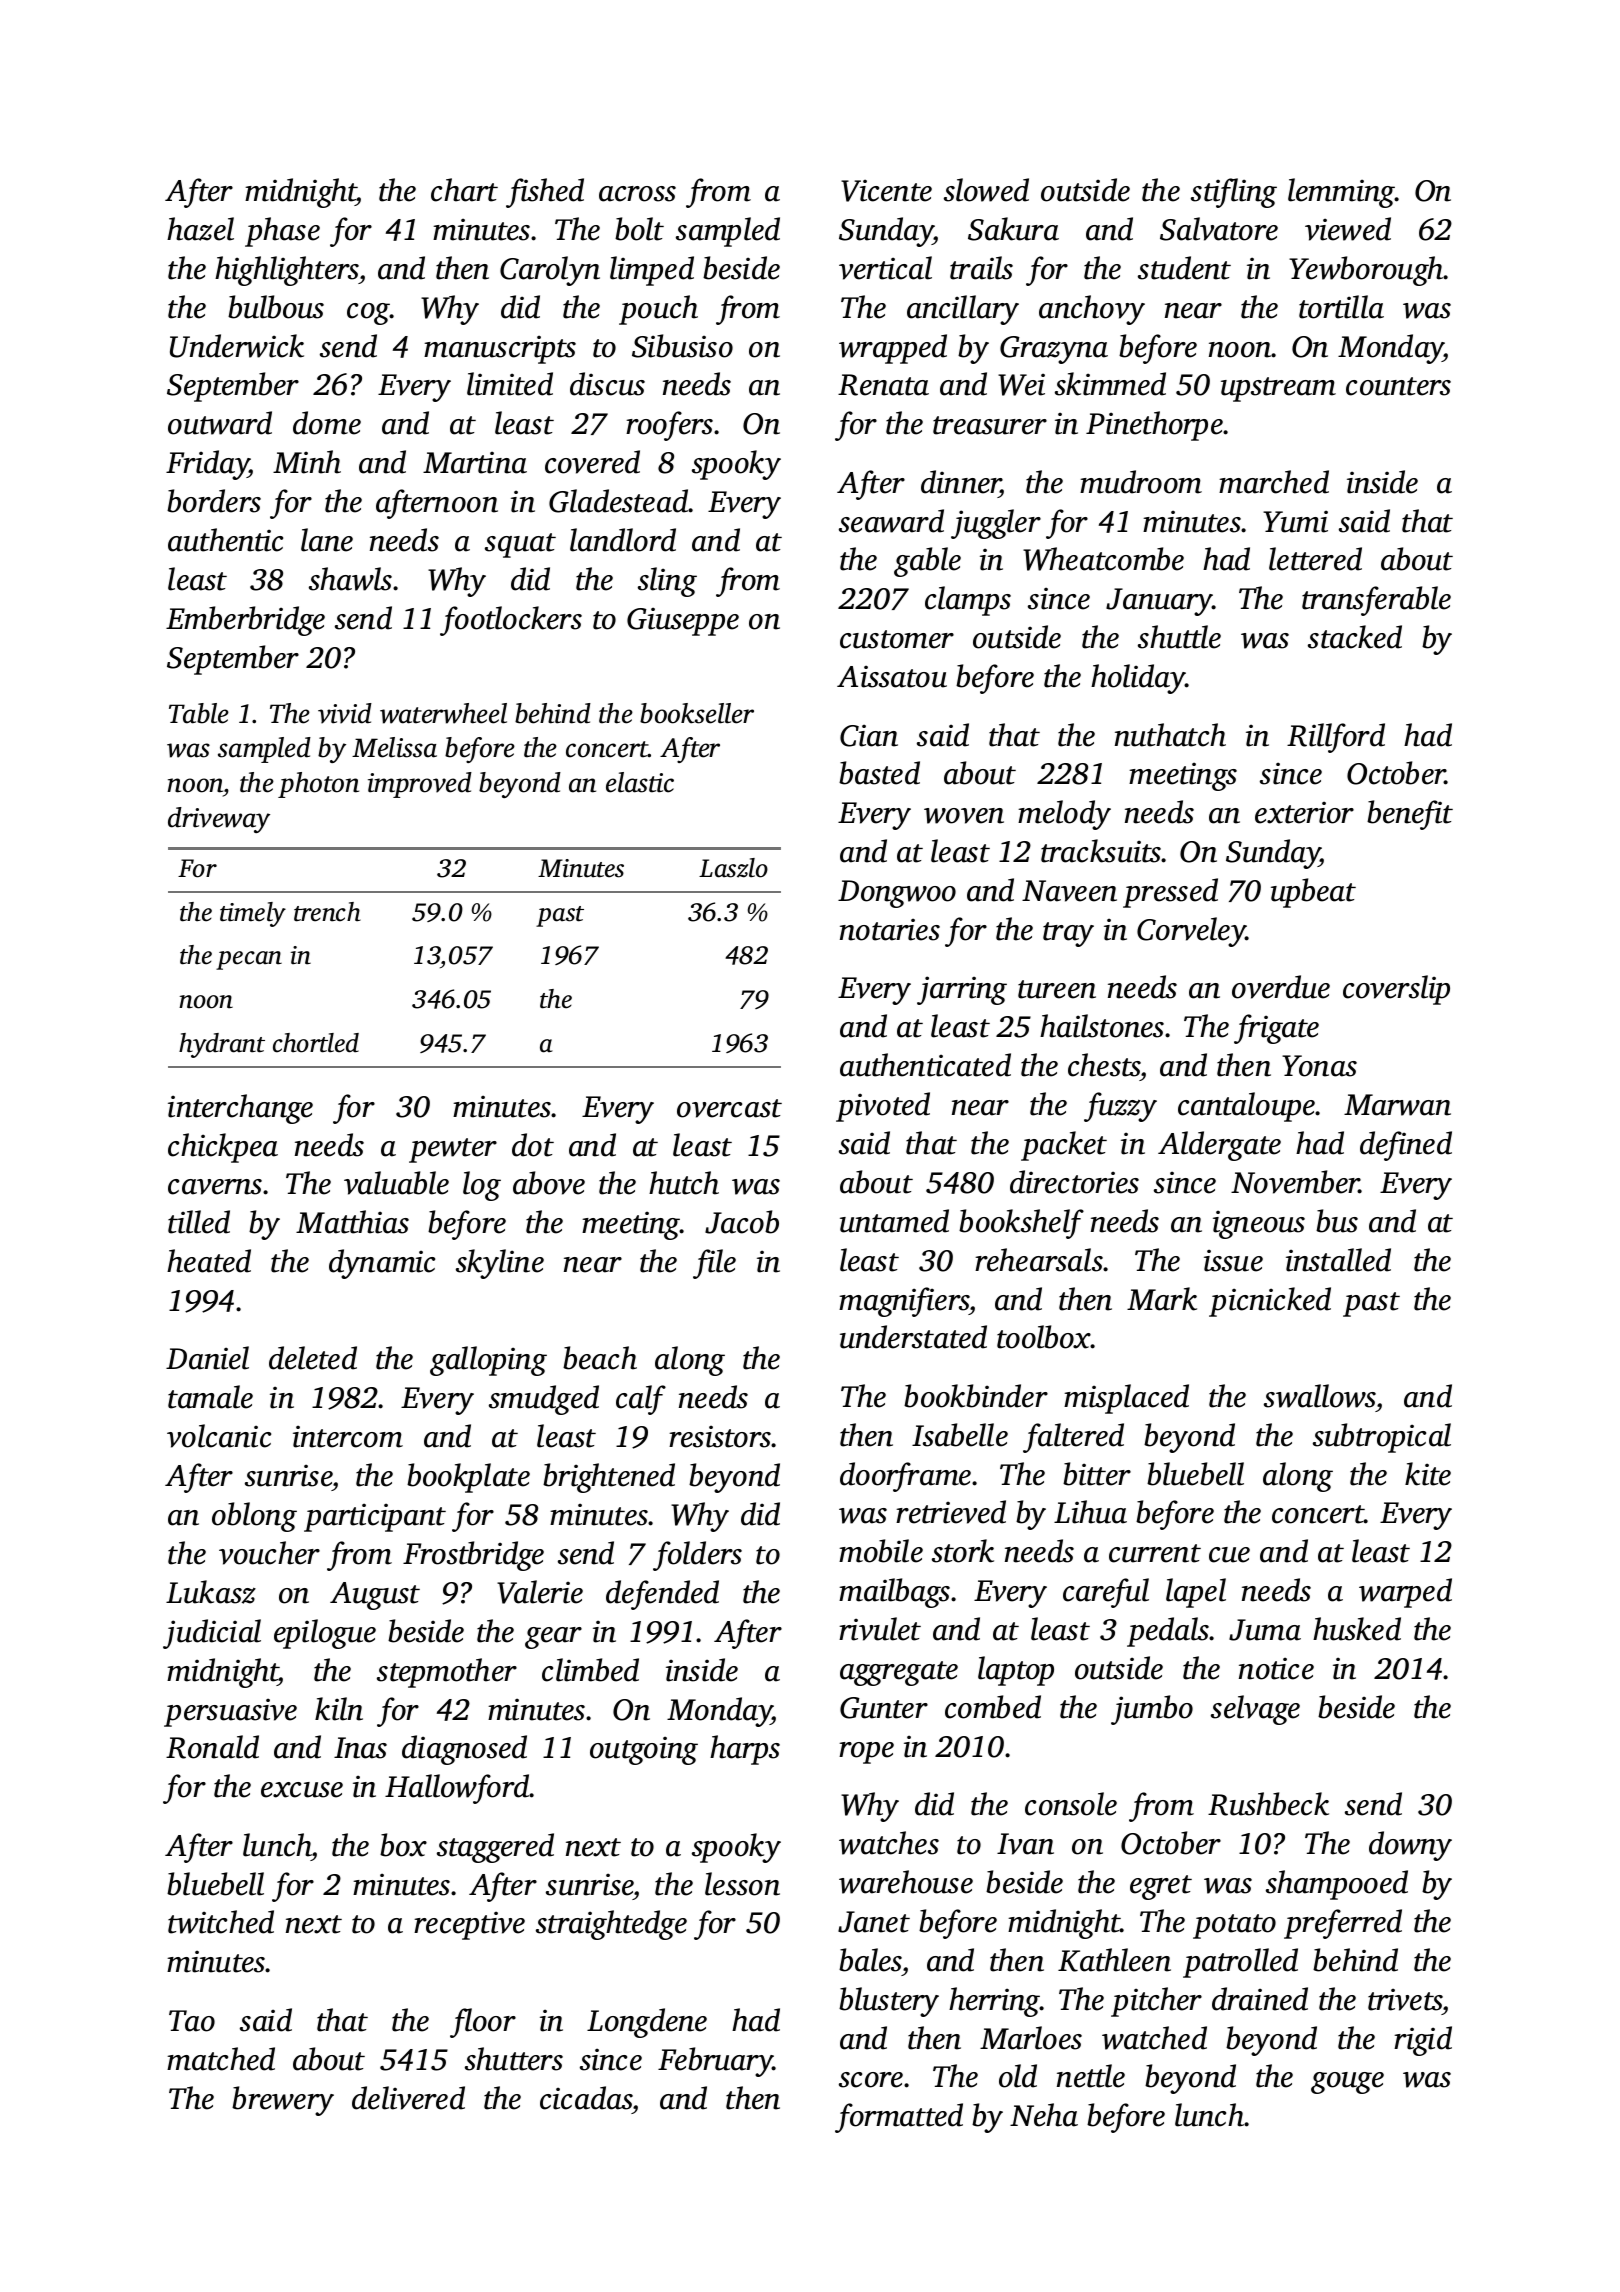 The width and height of the image is (1620, 2292). What do you see at coordinates (200, 229) in the image?
I see `hazel` at bounding box center [200, 229].
